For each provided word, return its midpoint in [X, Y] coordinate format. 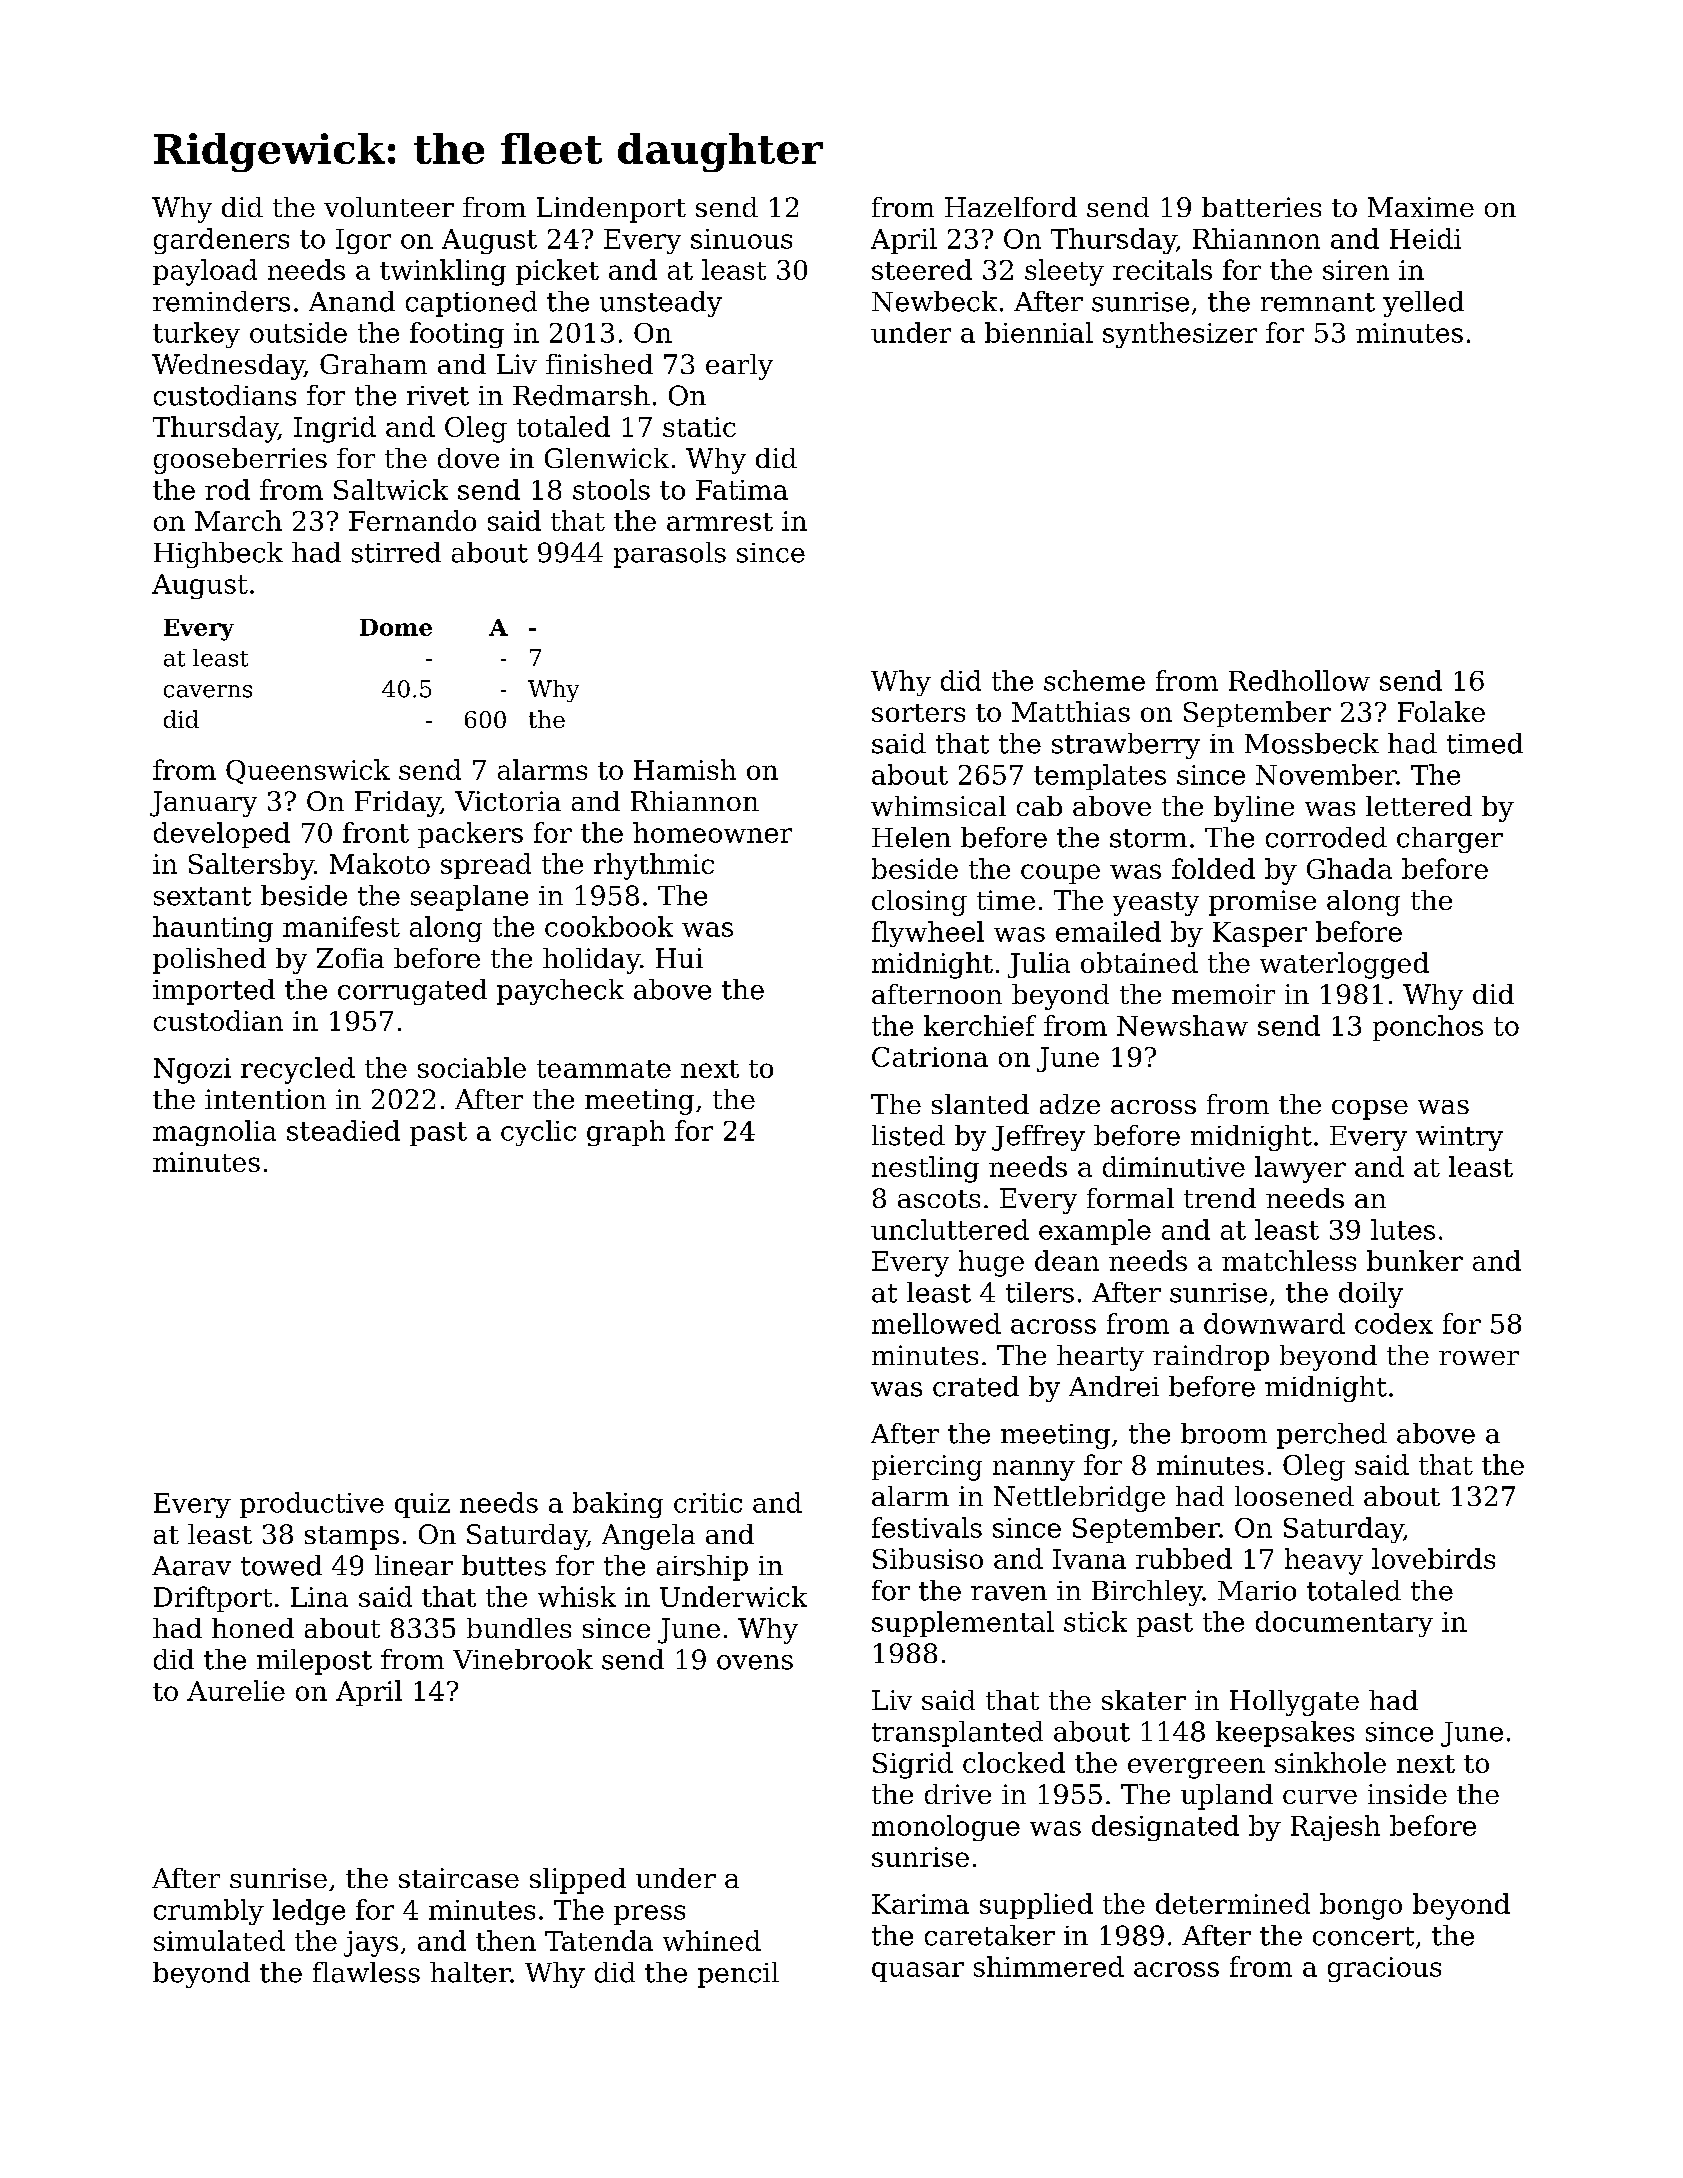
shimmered [1049, 1966]
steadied [343, 1130]
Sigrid [913, 1765]
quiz [422, 1505]
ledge [309, 1912]
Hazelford [1011, 207]
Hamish [685, 769]
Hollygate [1294, 1703]
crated [976, 1386]
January [203, 804]
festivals [927, 1527]
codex [1394, 1323]
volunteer [389, 207]
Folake [1441, 711]
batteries [1261, 207]
